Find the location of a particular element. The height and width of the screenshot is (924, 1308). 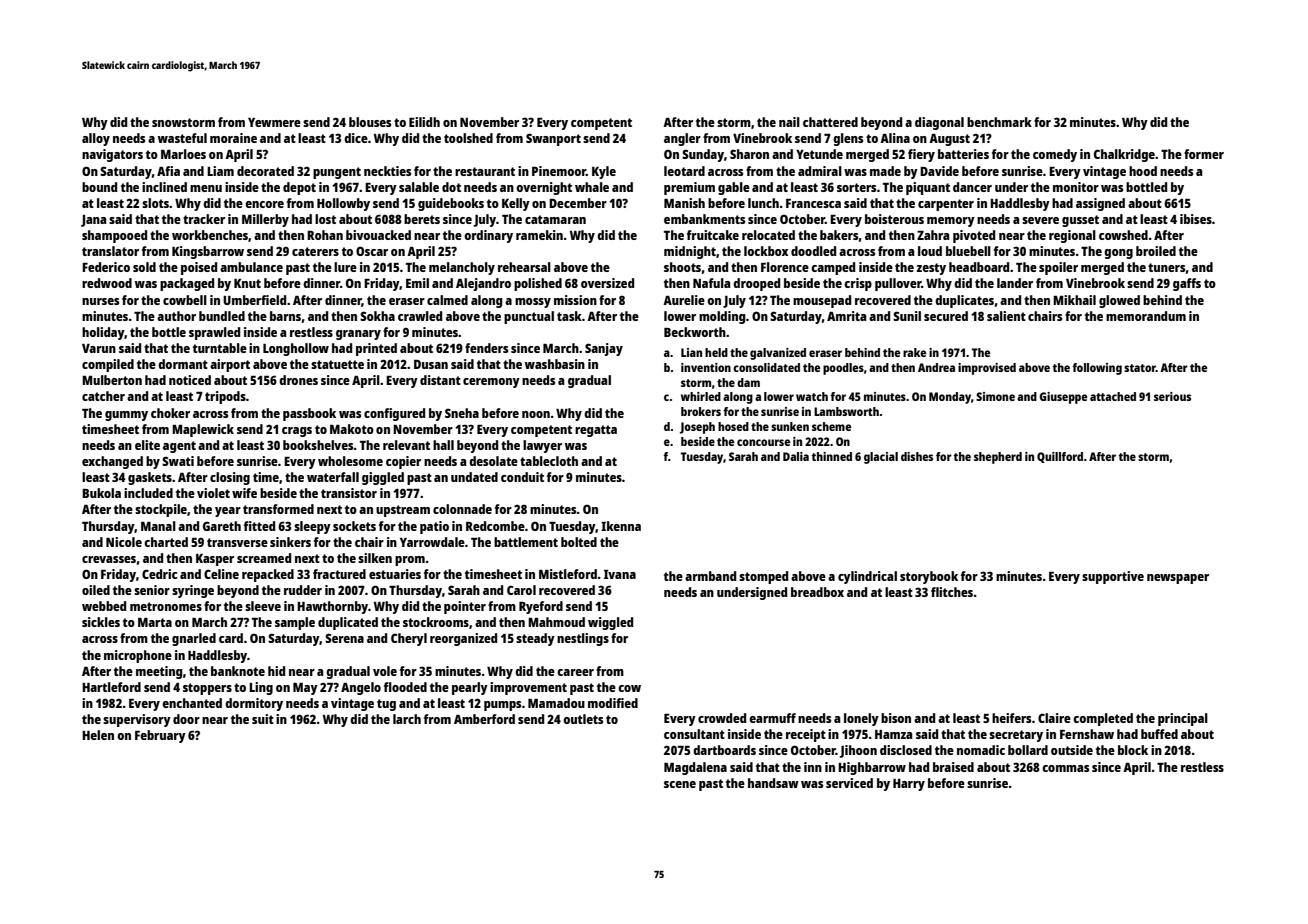

Sokha is located at coordinates (377, 316).
